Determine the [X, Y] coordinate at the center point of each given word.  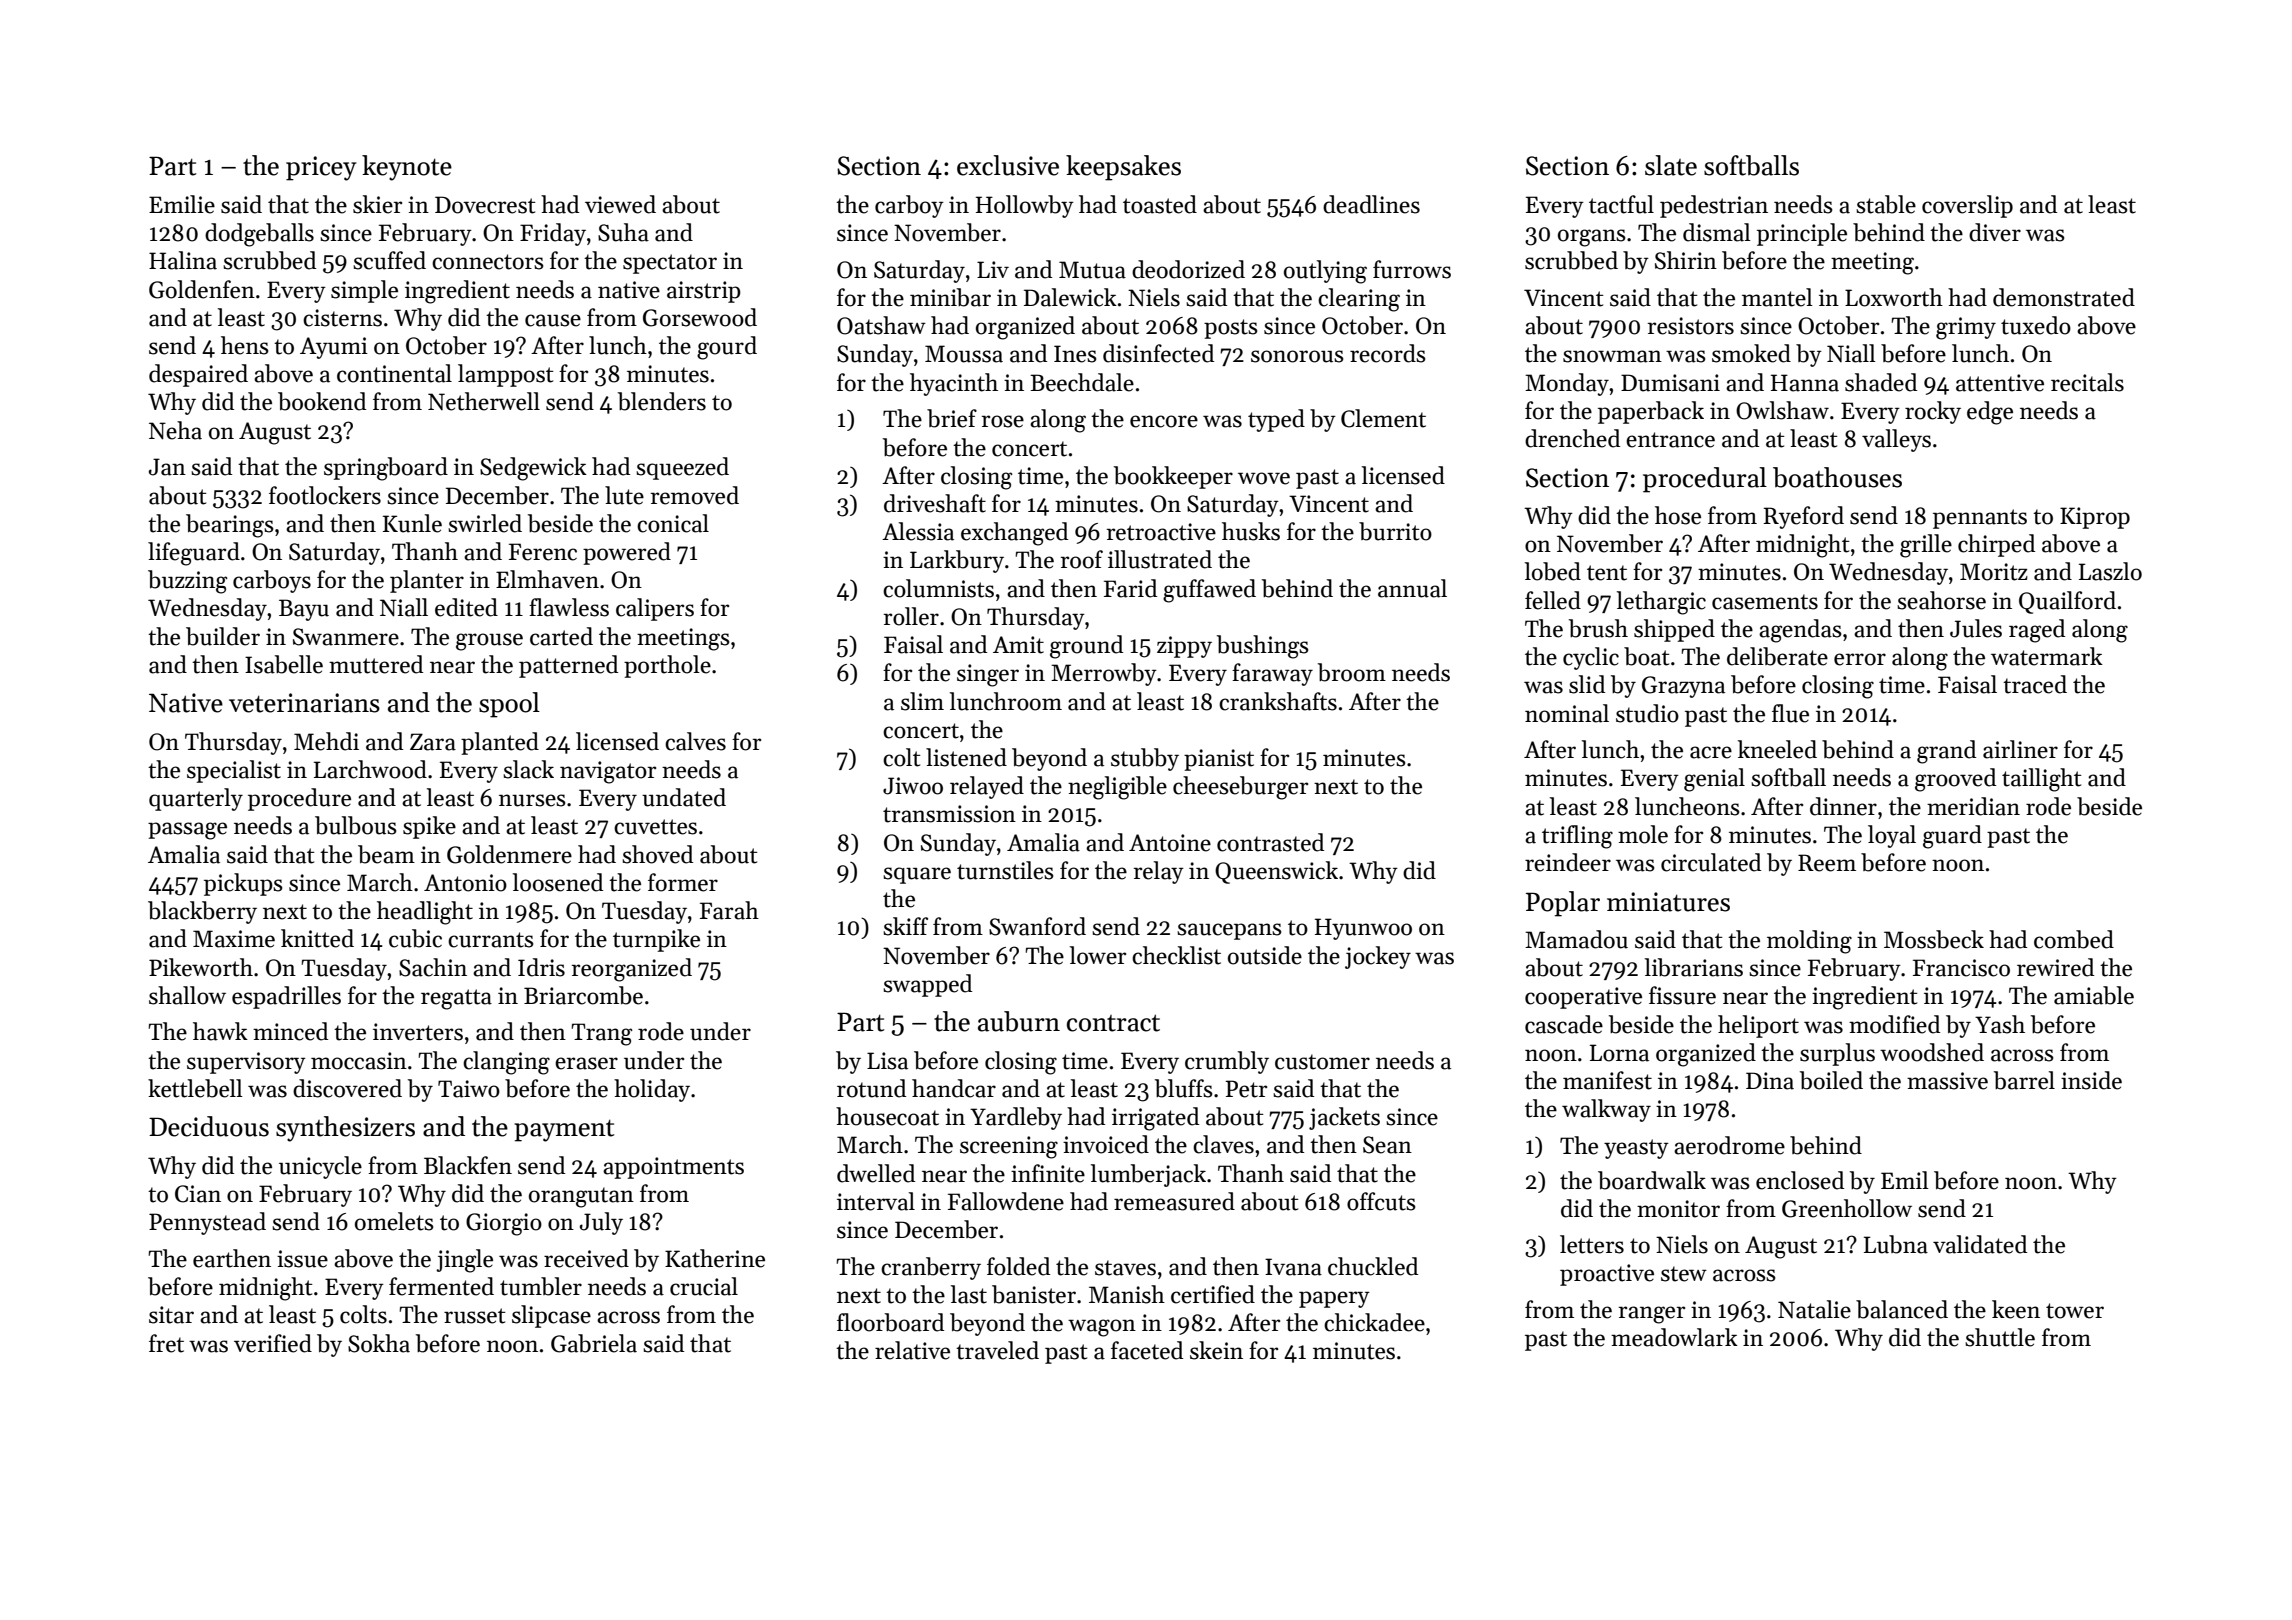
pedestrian [1714, 206]
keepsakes [1123, 168]
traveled [997, 1350]
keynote [407, 168]
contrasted [1270, 842]
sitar [171, 1315]
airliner [2020, 749]
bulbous [356, 825]
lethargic [1661, 603]
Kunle [412, 523]
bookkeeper [1173, 477]
